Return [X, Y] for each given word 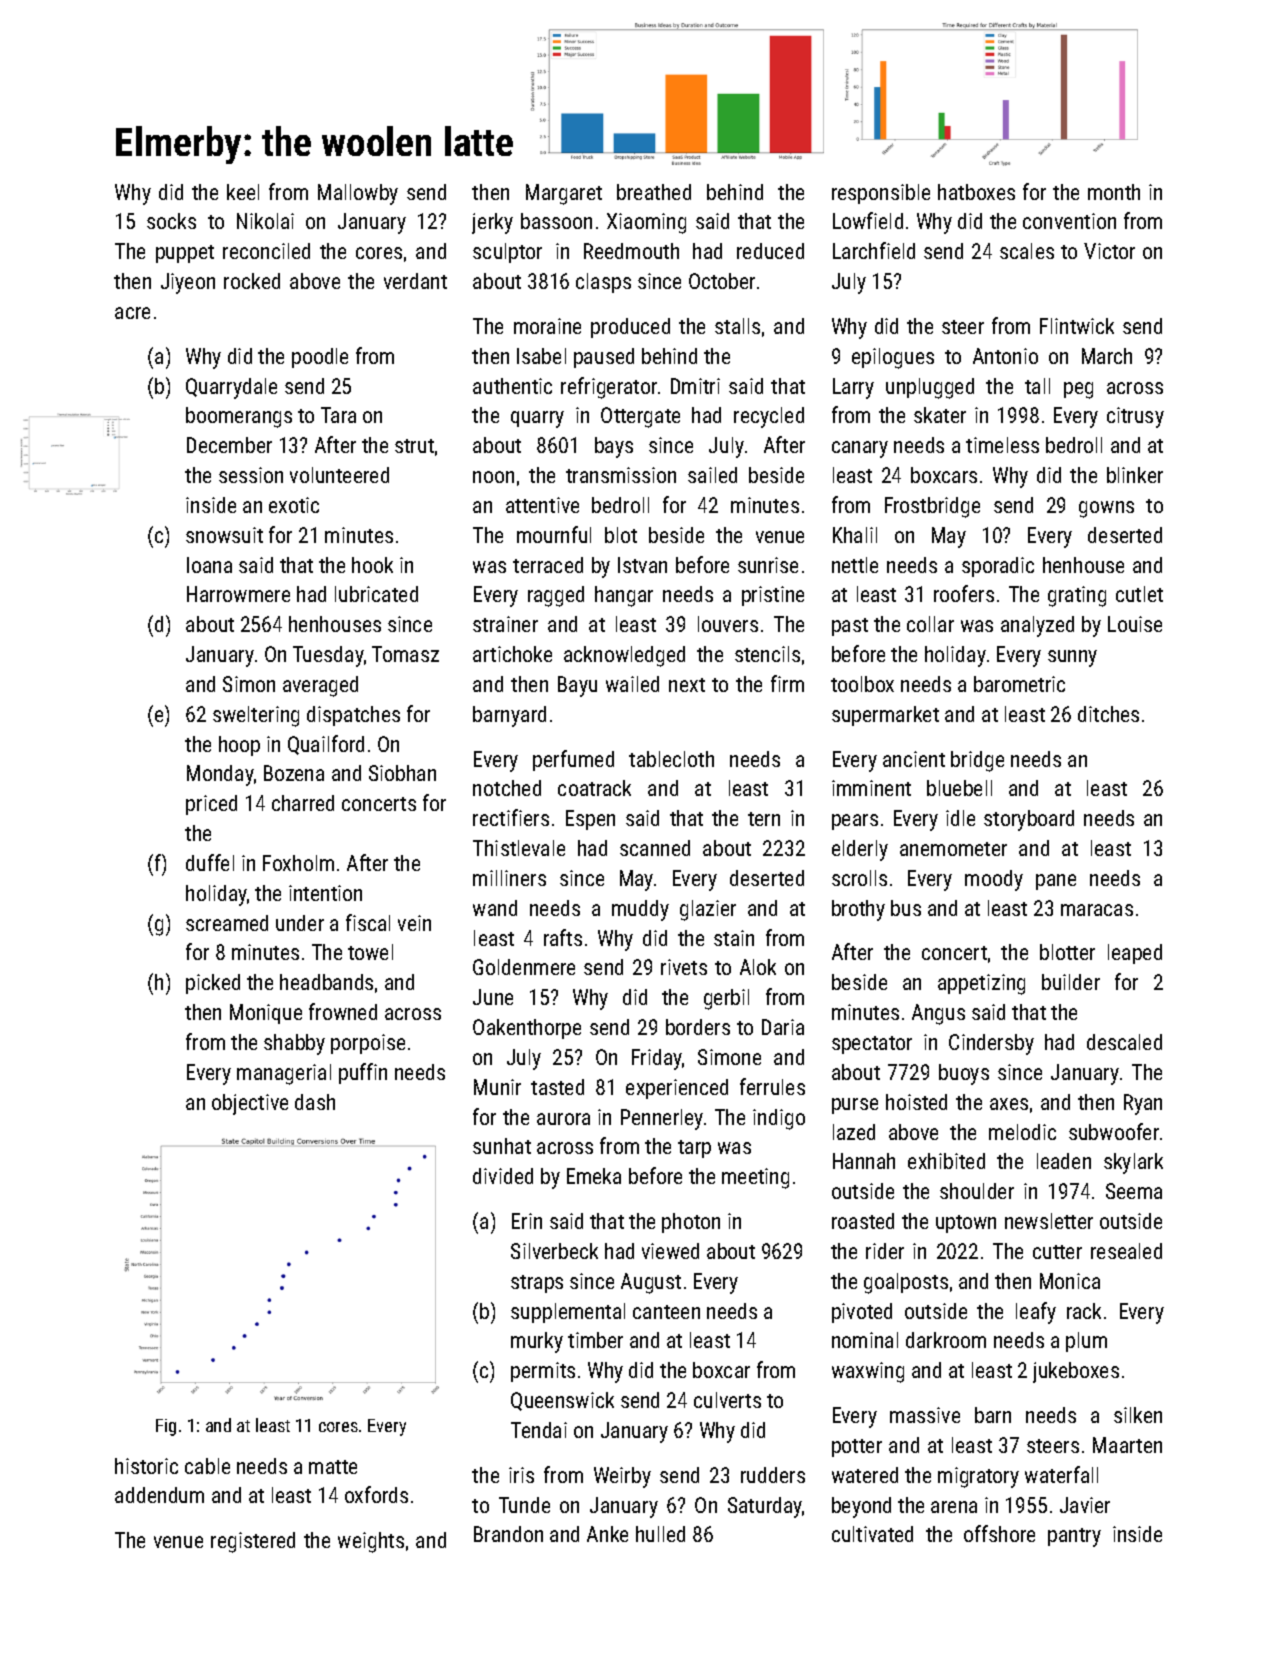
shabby [294, 1044]
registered [253, 1542]
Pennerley [662, 1119]
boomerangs [239, 417]
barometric [1019, 684]
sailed [712, 475]
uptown [966, 1224]
